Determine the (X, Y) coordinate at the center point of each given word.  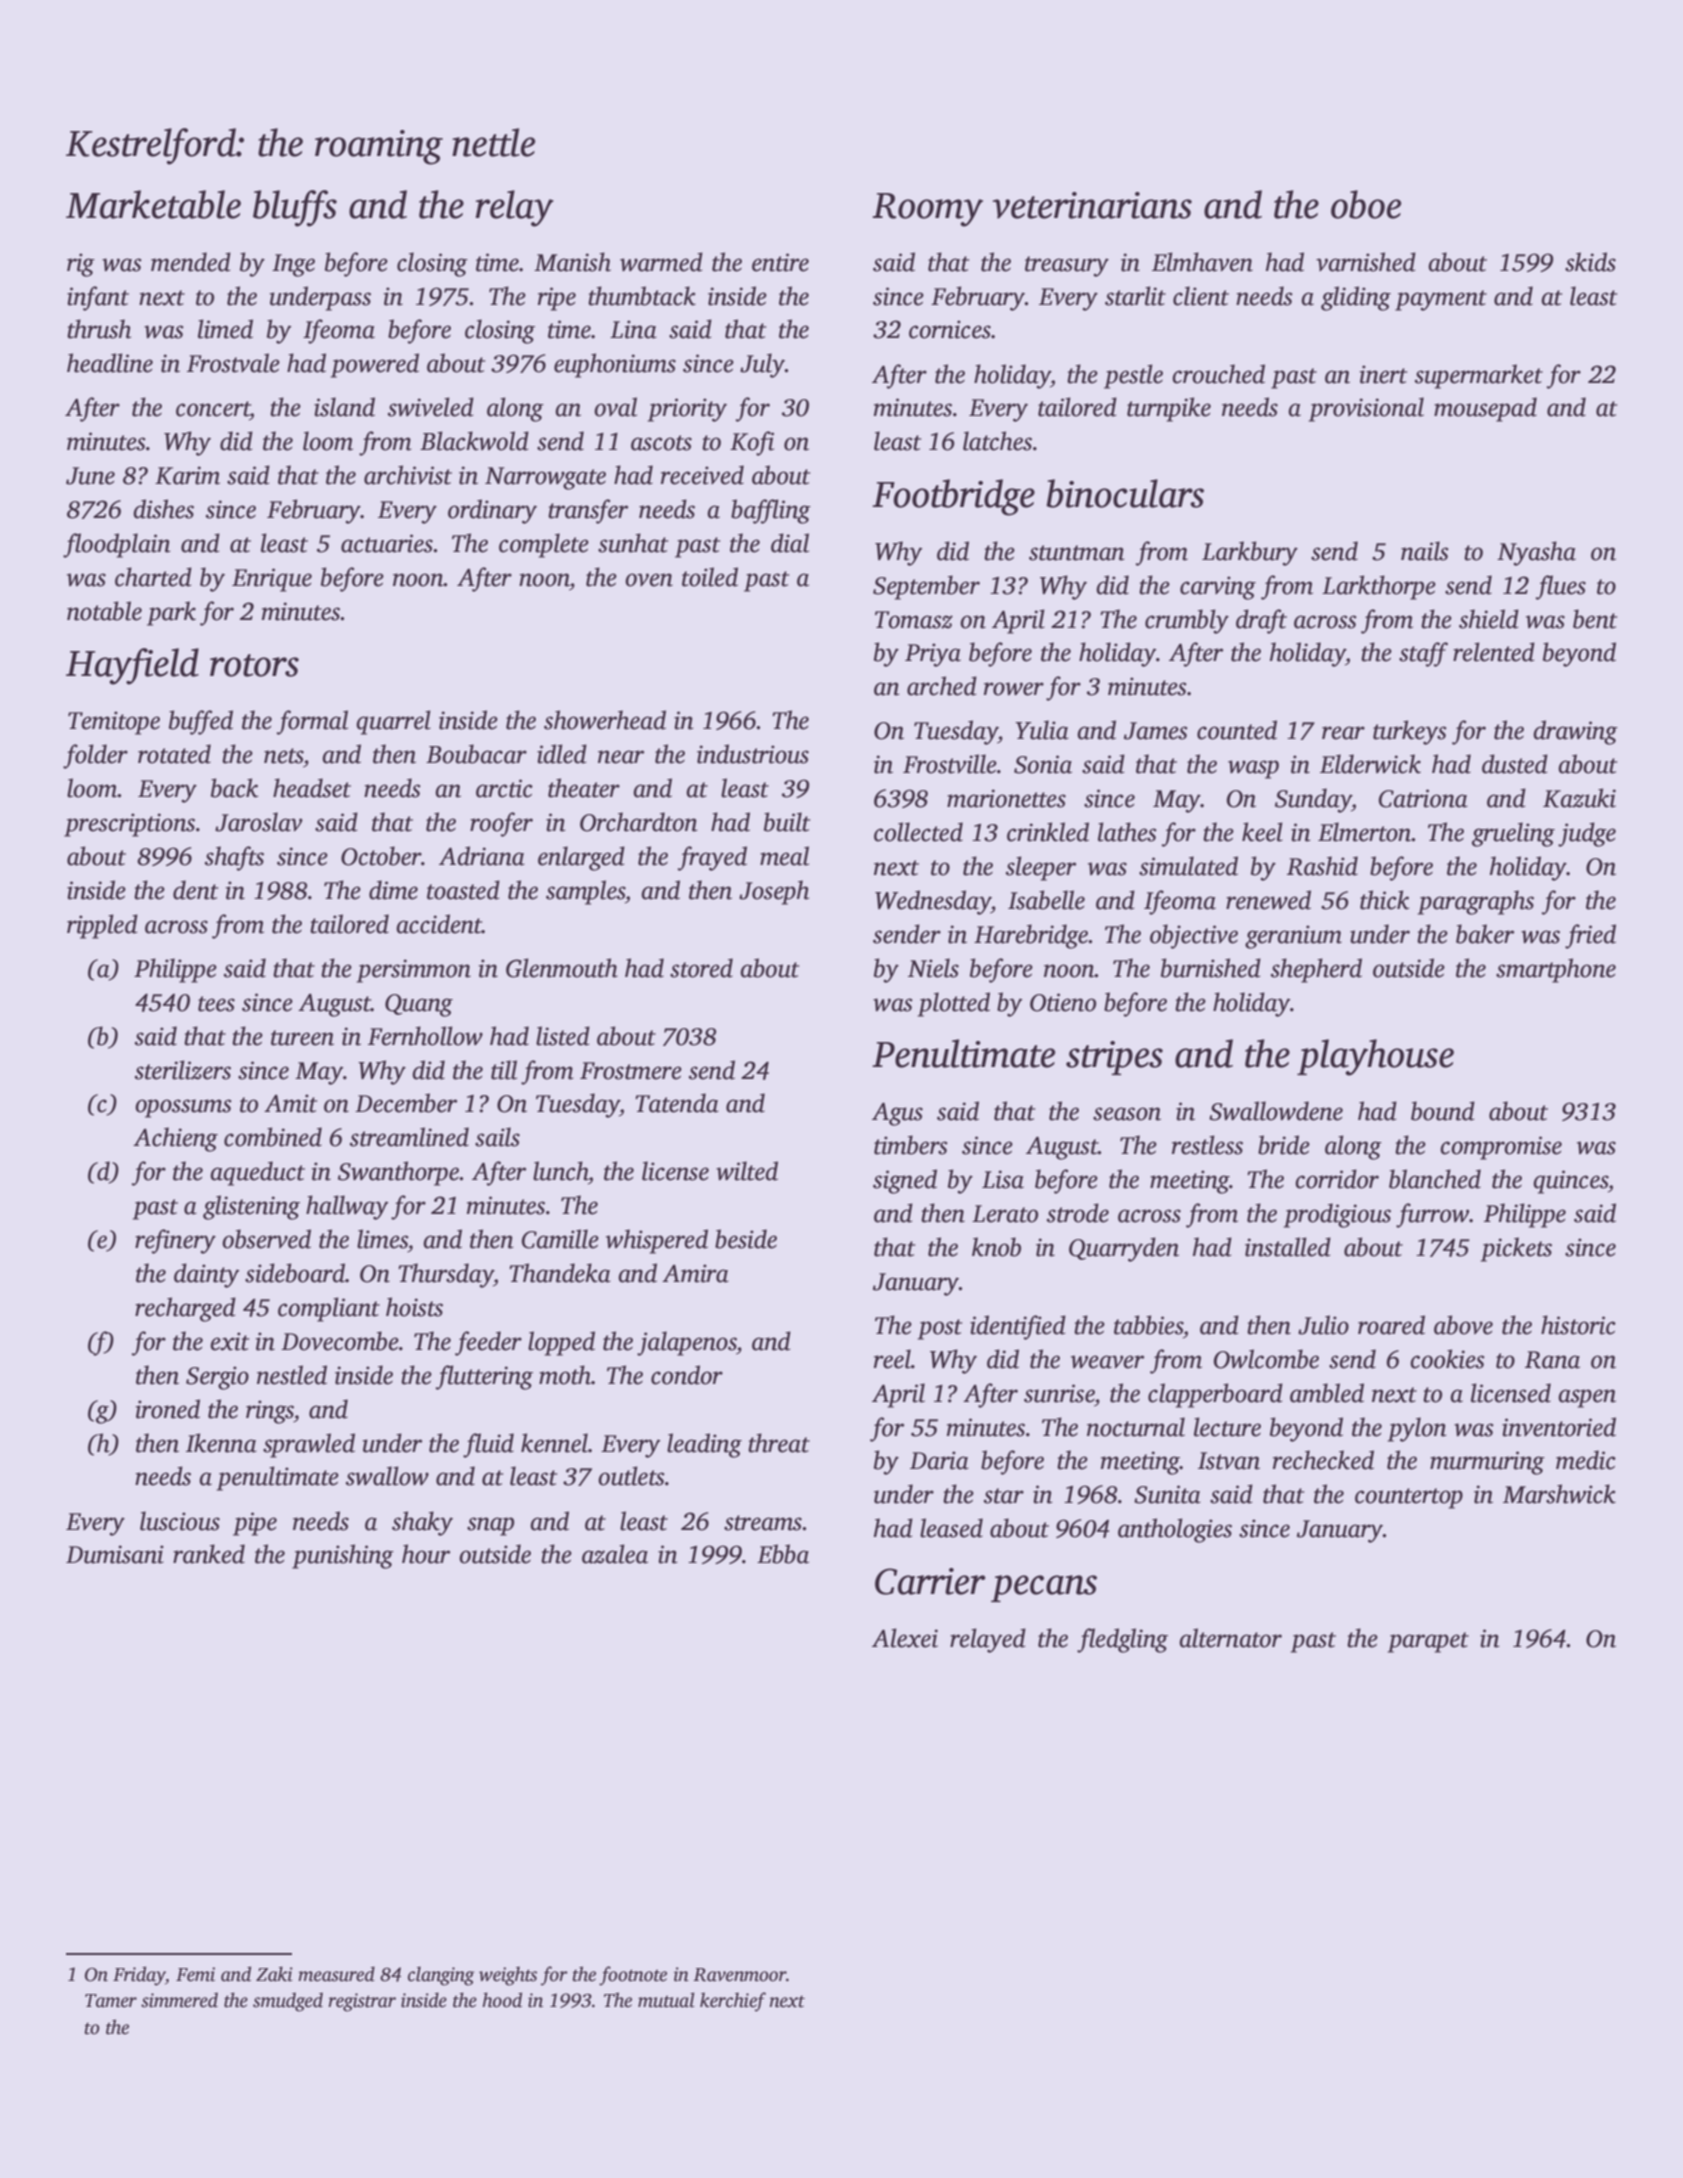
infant (98, 298)
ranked (209, 1554)
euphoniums (615, 365)
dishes (163, 509)
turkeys (1410, 732)
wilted (747, 1171)
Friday (139, 1976)
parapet (1428, 1642)
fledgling (1122, 1640)
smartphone (1556, 970)
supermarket (1479, 376)
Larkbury (1250, 553)
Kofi (752, 443)
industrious (753, 754)
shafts (234, 858)
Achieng (175, 1139)
